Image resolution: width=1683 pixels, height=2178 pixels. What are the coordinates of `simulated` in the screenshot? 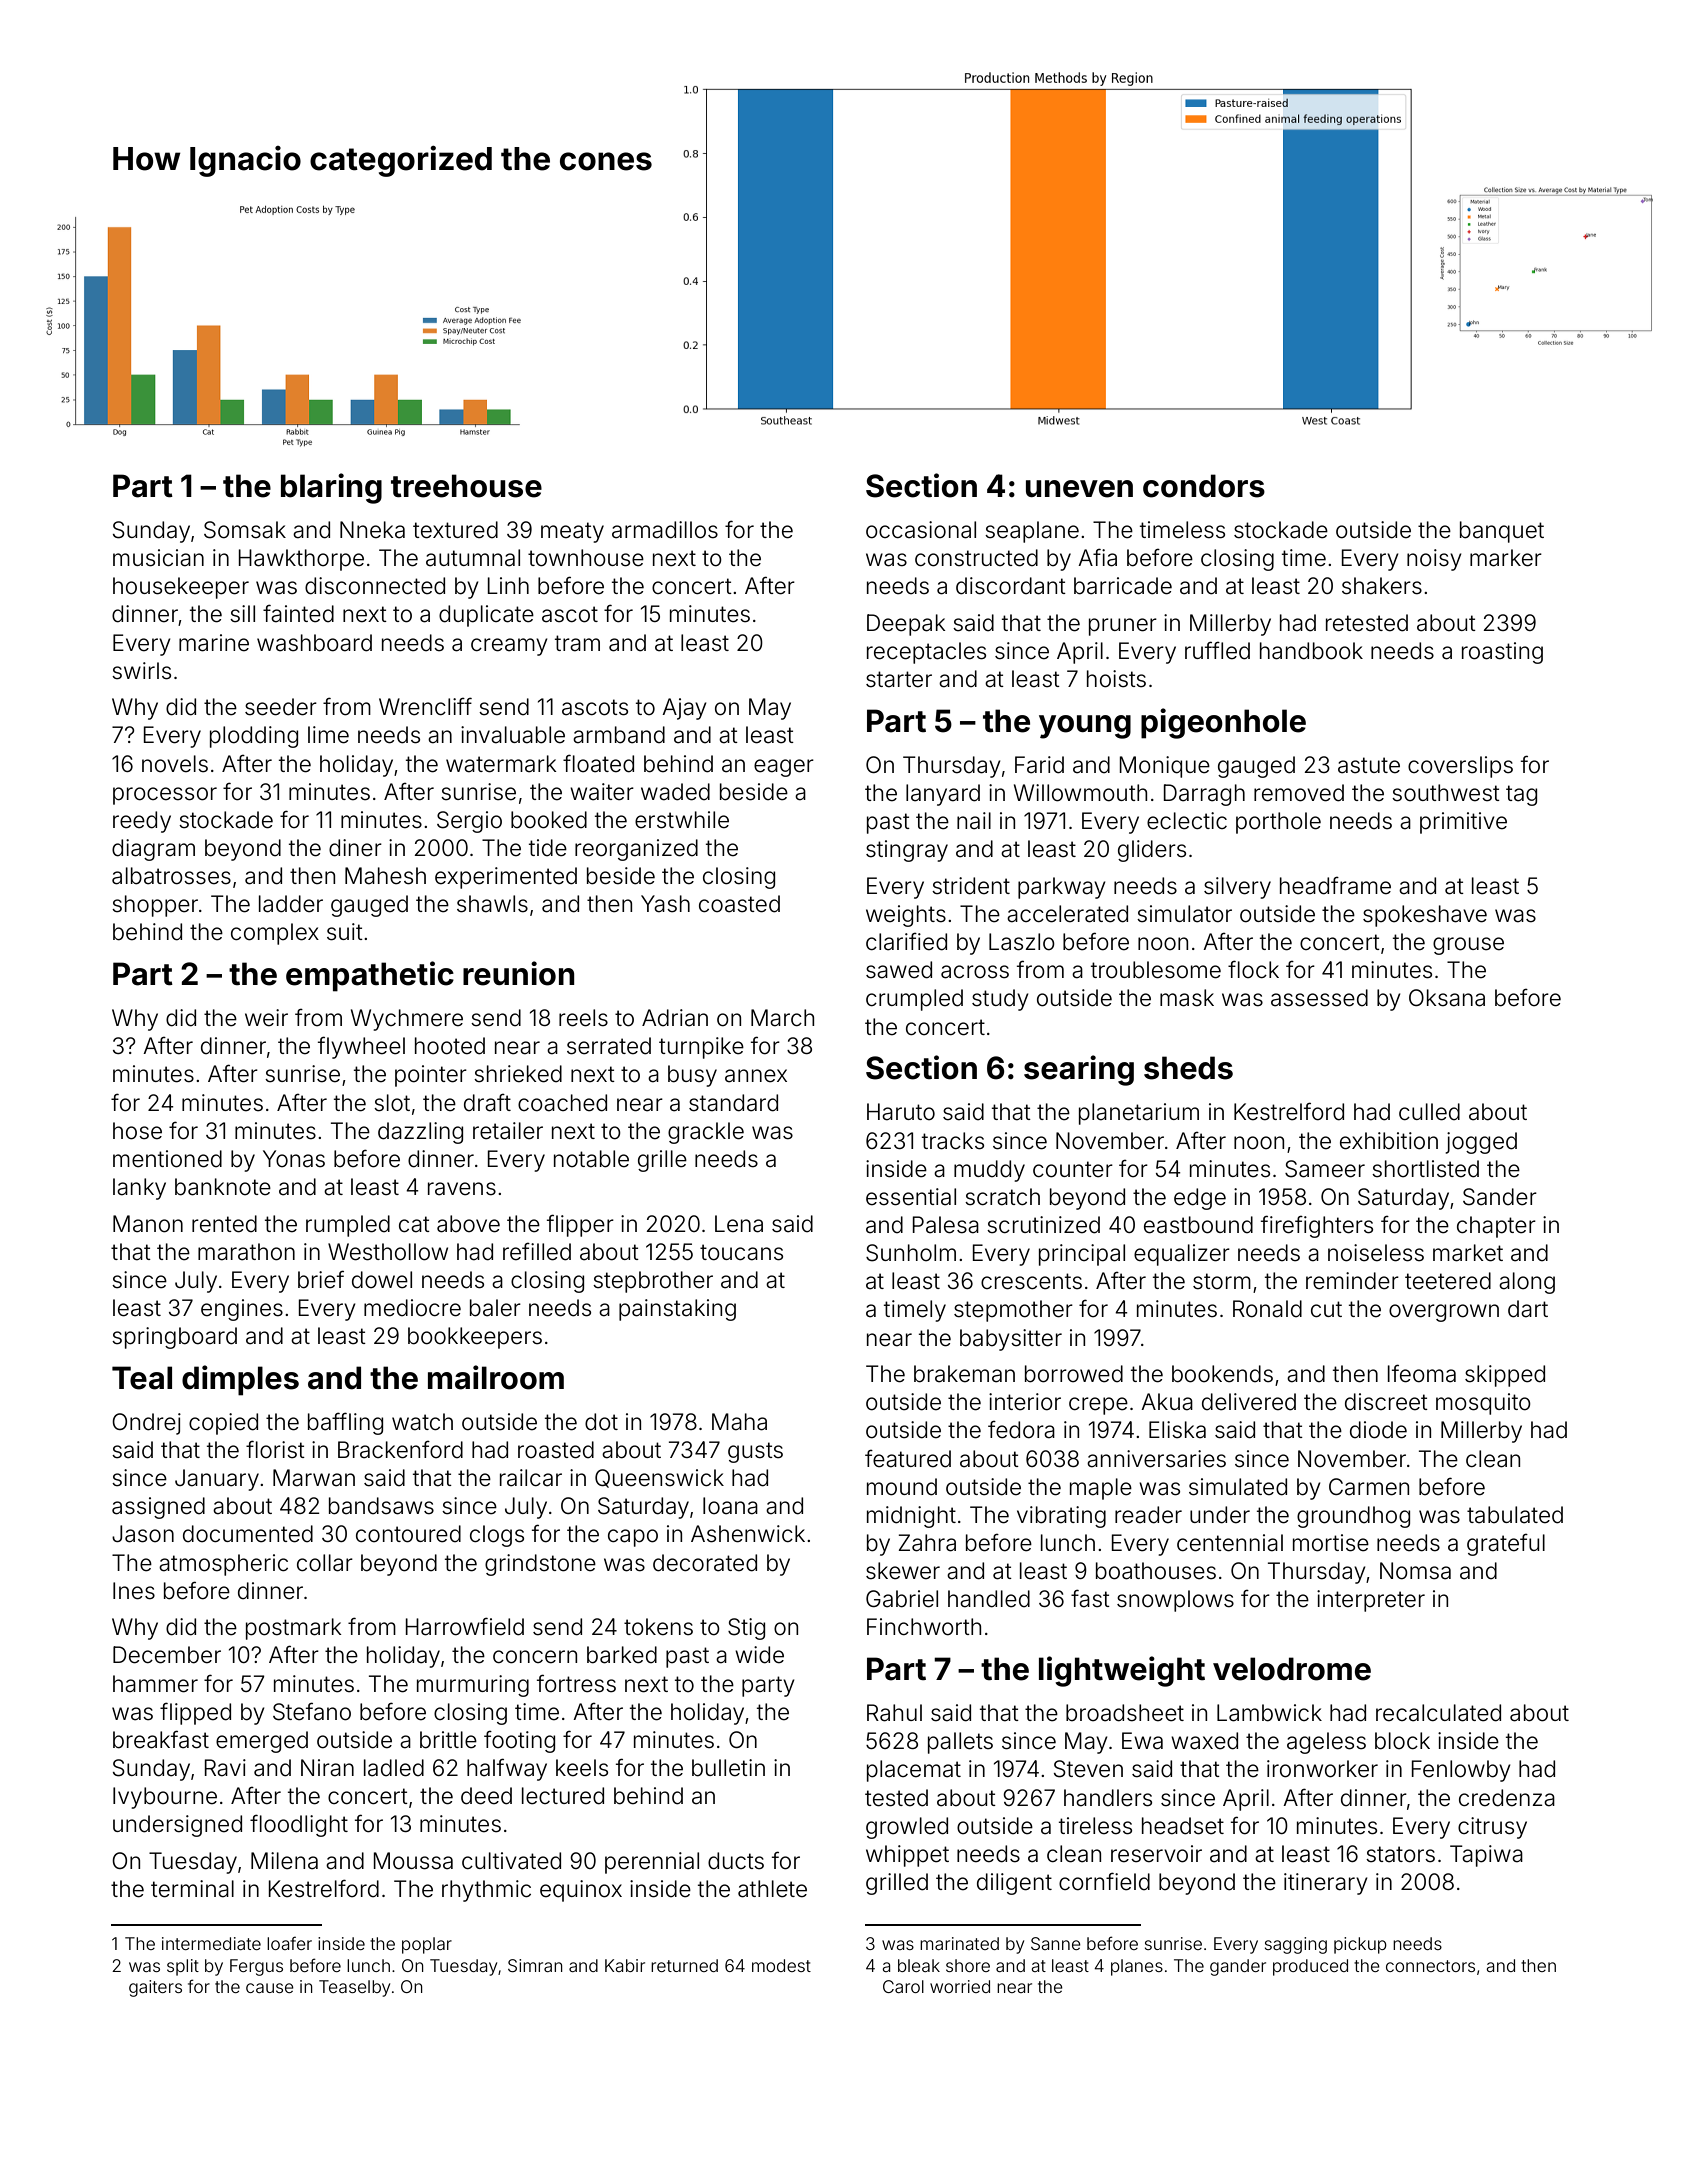 It's located at (1238, 1487).
